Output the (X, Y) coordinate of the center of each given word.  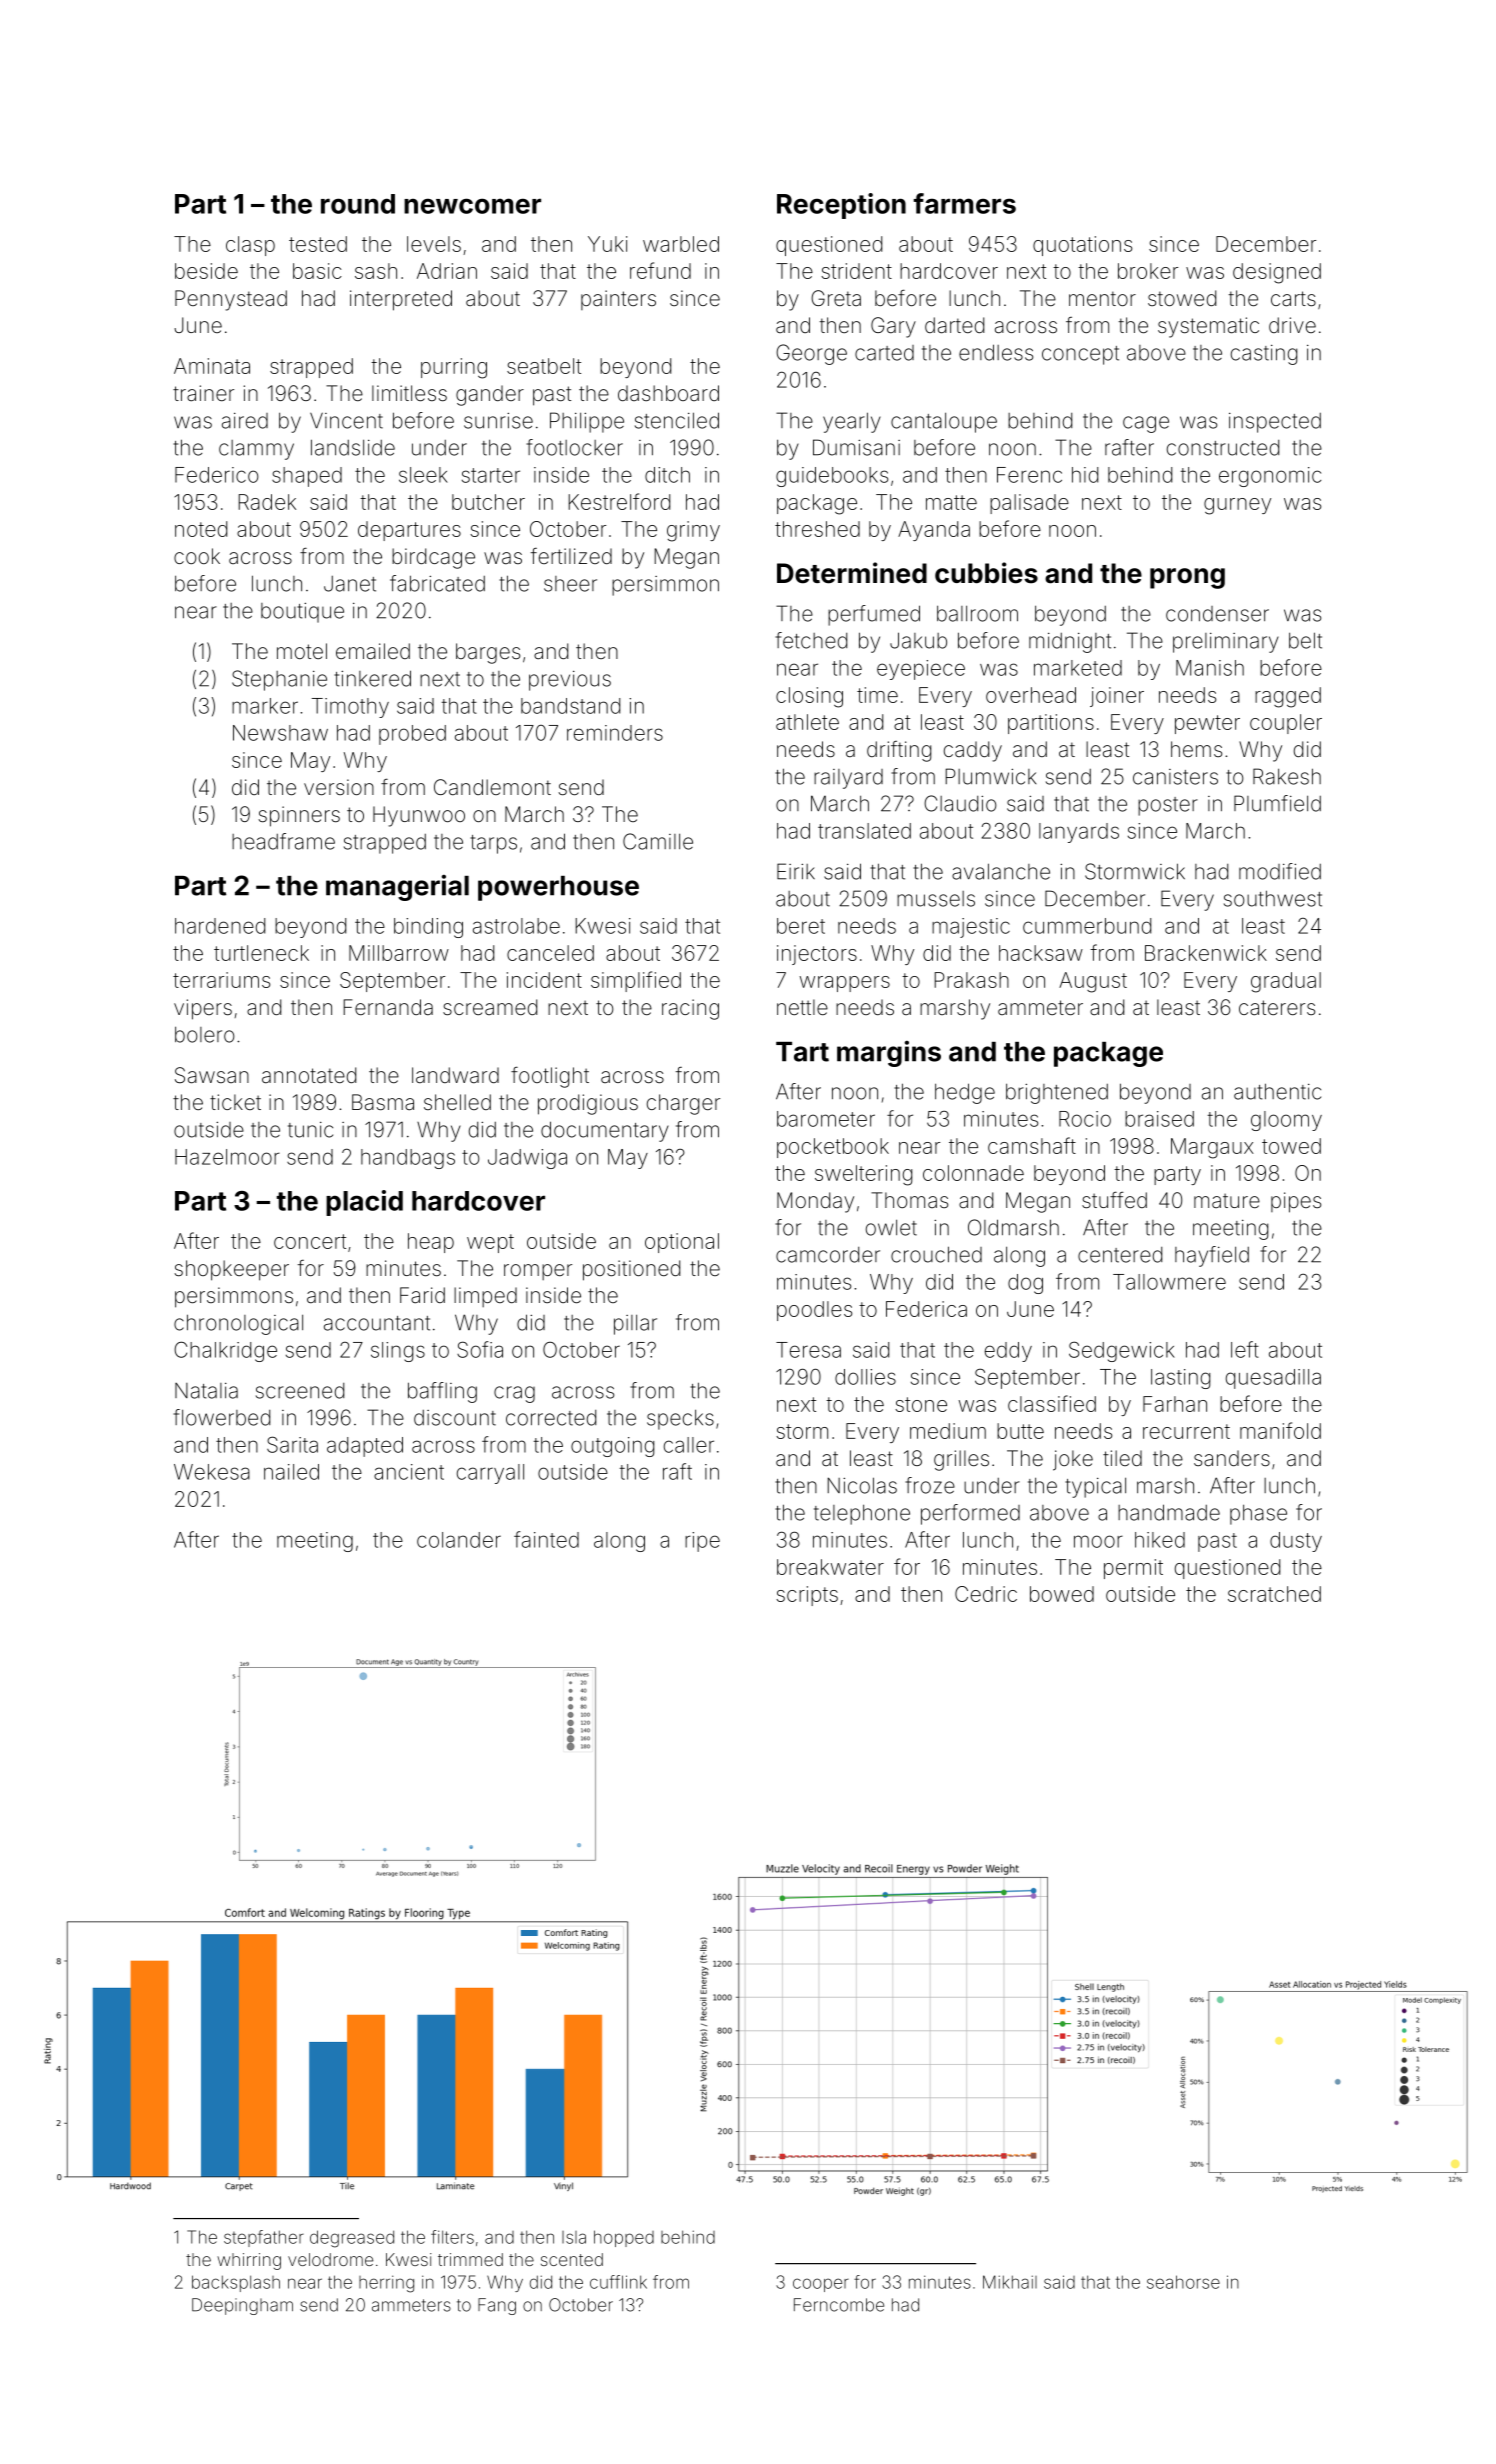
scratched (1274, 1594)
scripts (807, 1596)
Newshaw (280, 733)
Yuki (607, 244)
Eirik (796, 871)
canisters (1175, 777)
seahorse (1183, 2282)
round (358, 204)
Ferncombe (839, 2305)
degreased (352, 2239)
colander (459, 1540)
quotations (1082, 246)
